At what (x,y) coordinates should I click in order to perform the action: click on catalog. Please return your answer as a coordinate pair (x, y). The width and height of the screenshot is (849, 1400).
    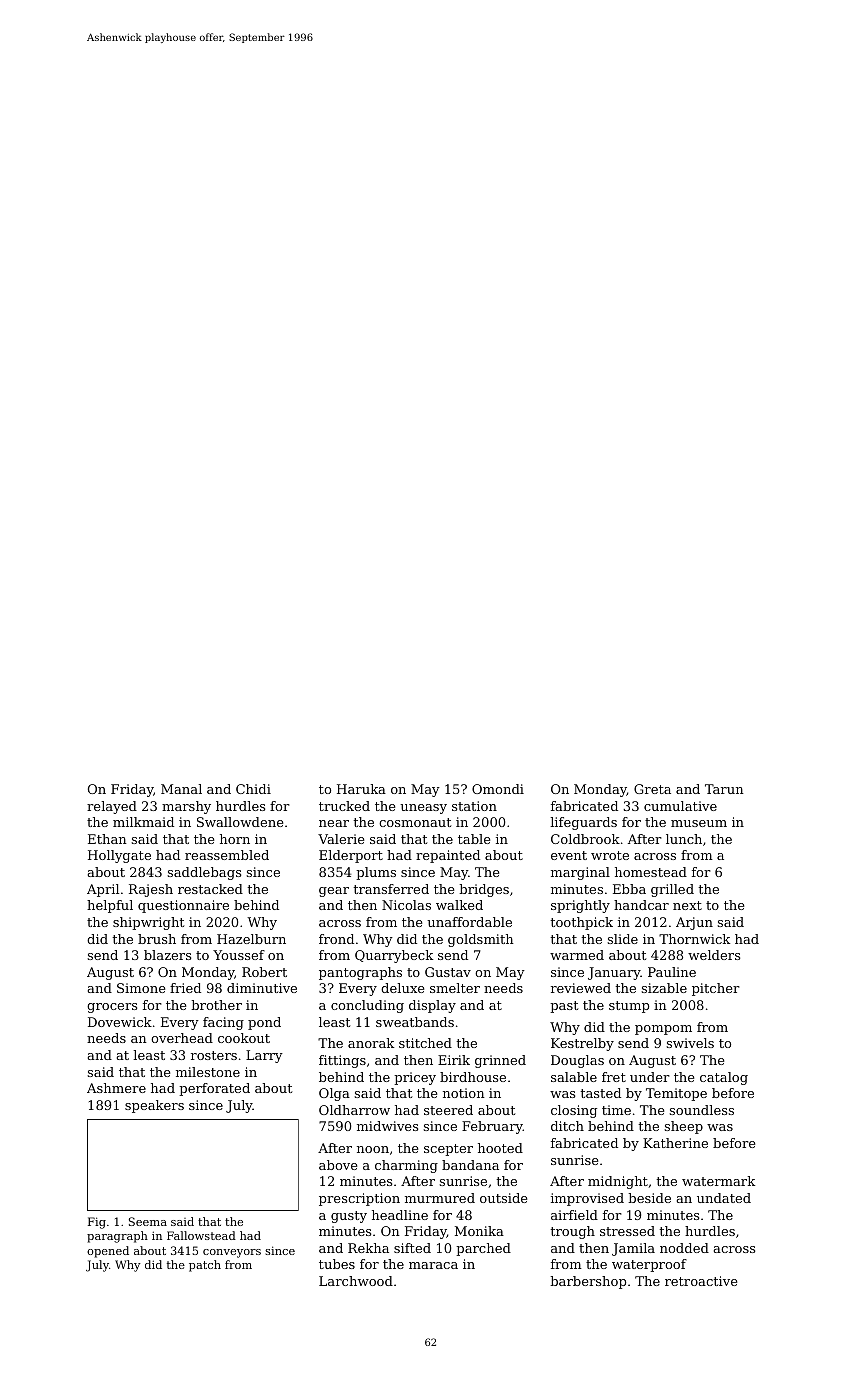
    Looking at the image, I should click on (724, 1078).
